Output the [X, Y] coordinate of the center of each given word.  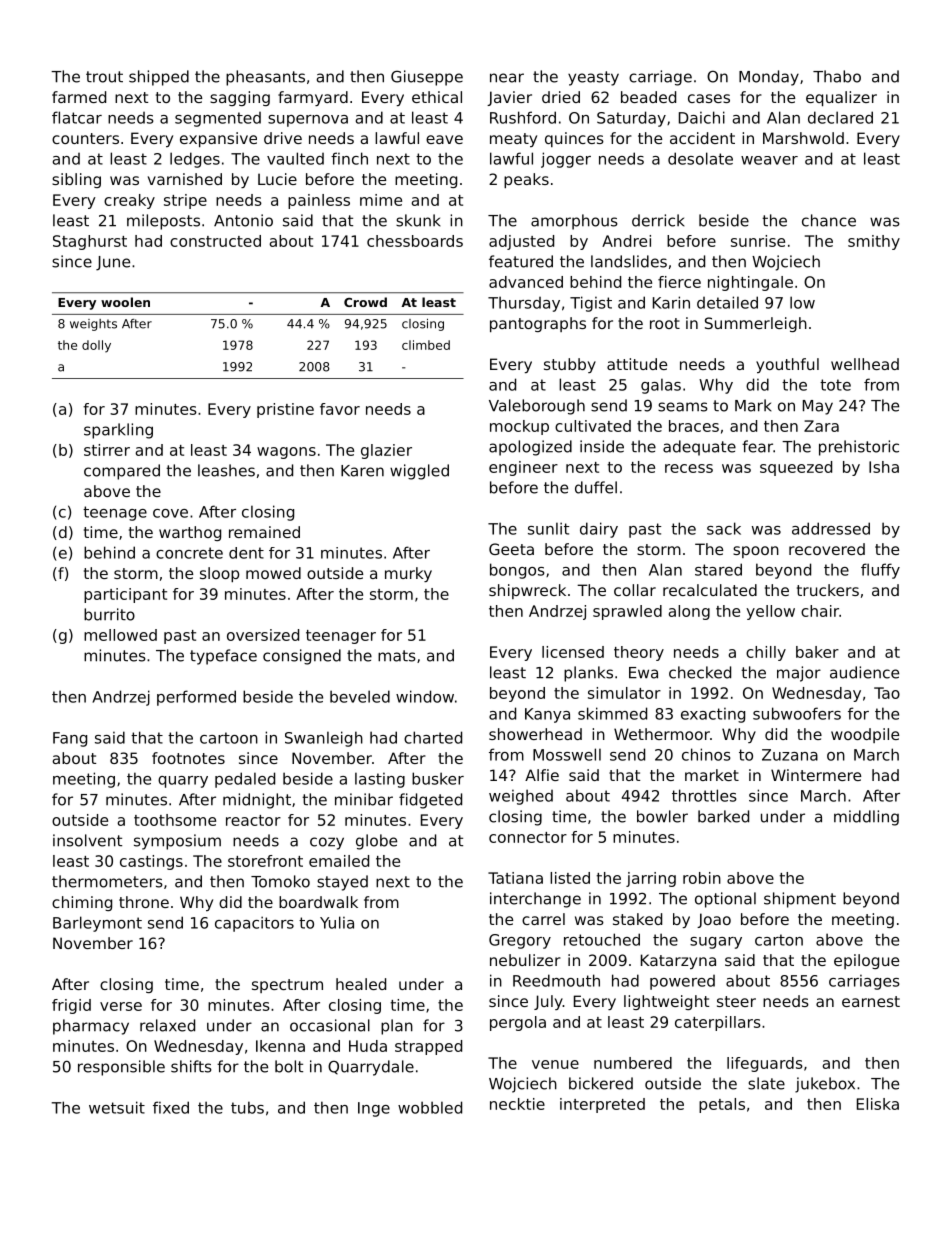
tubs [247, 1107]
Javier [509, 98]
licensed [573, 652]
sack [724, 528]
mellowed [120, 635]
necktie [517, 1104]
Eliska [878, 1104]
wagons [286, 453]
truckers [828, 590]
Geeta [511, 549]
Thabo [837, 76]
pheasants [265, 78]
